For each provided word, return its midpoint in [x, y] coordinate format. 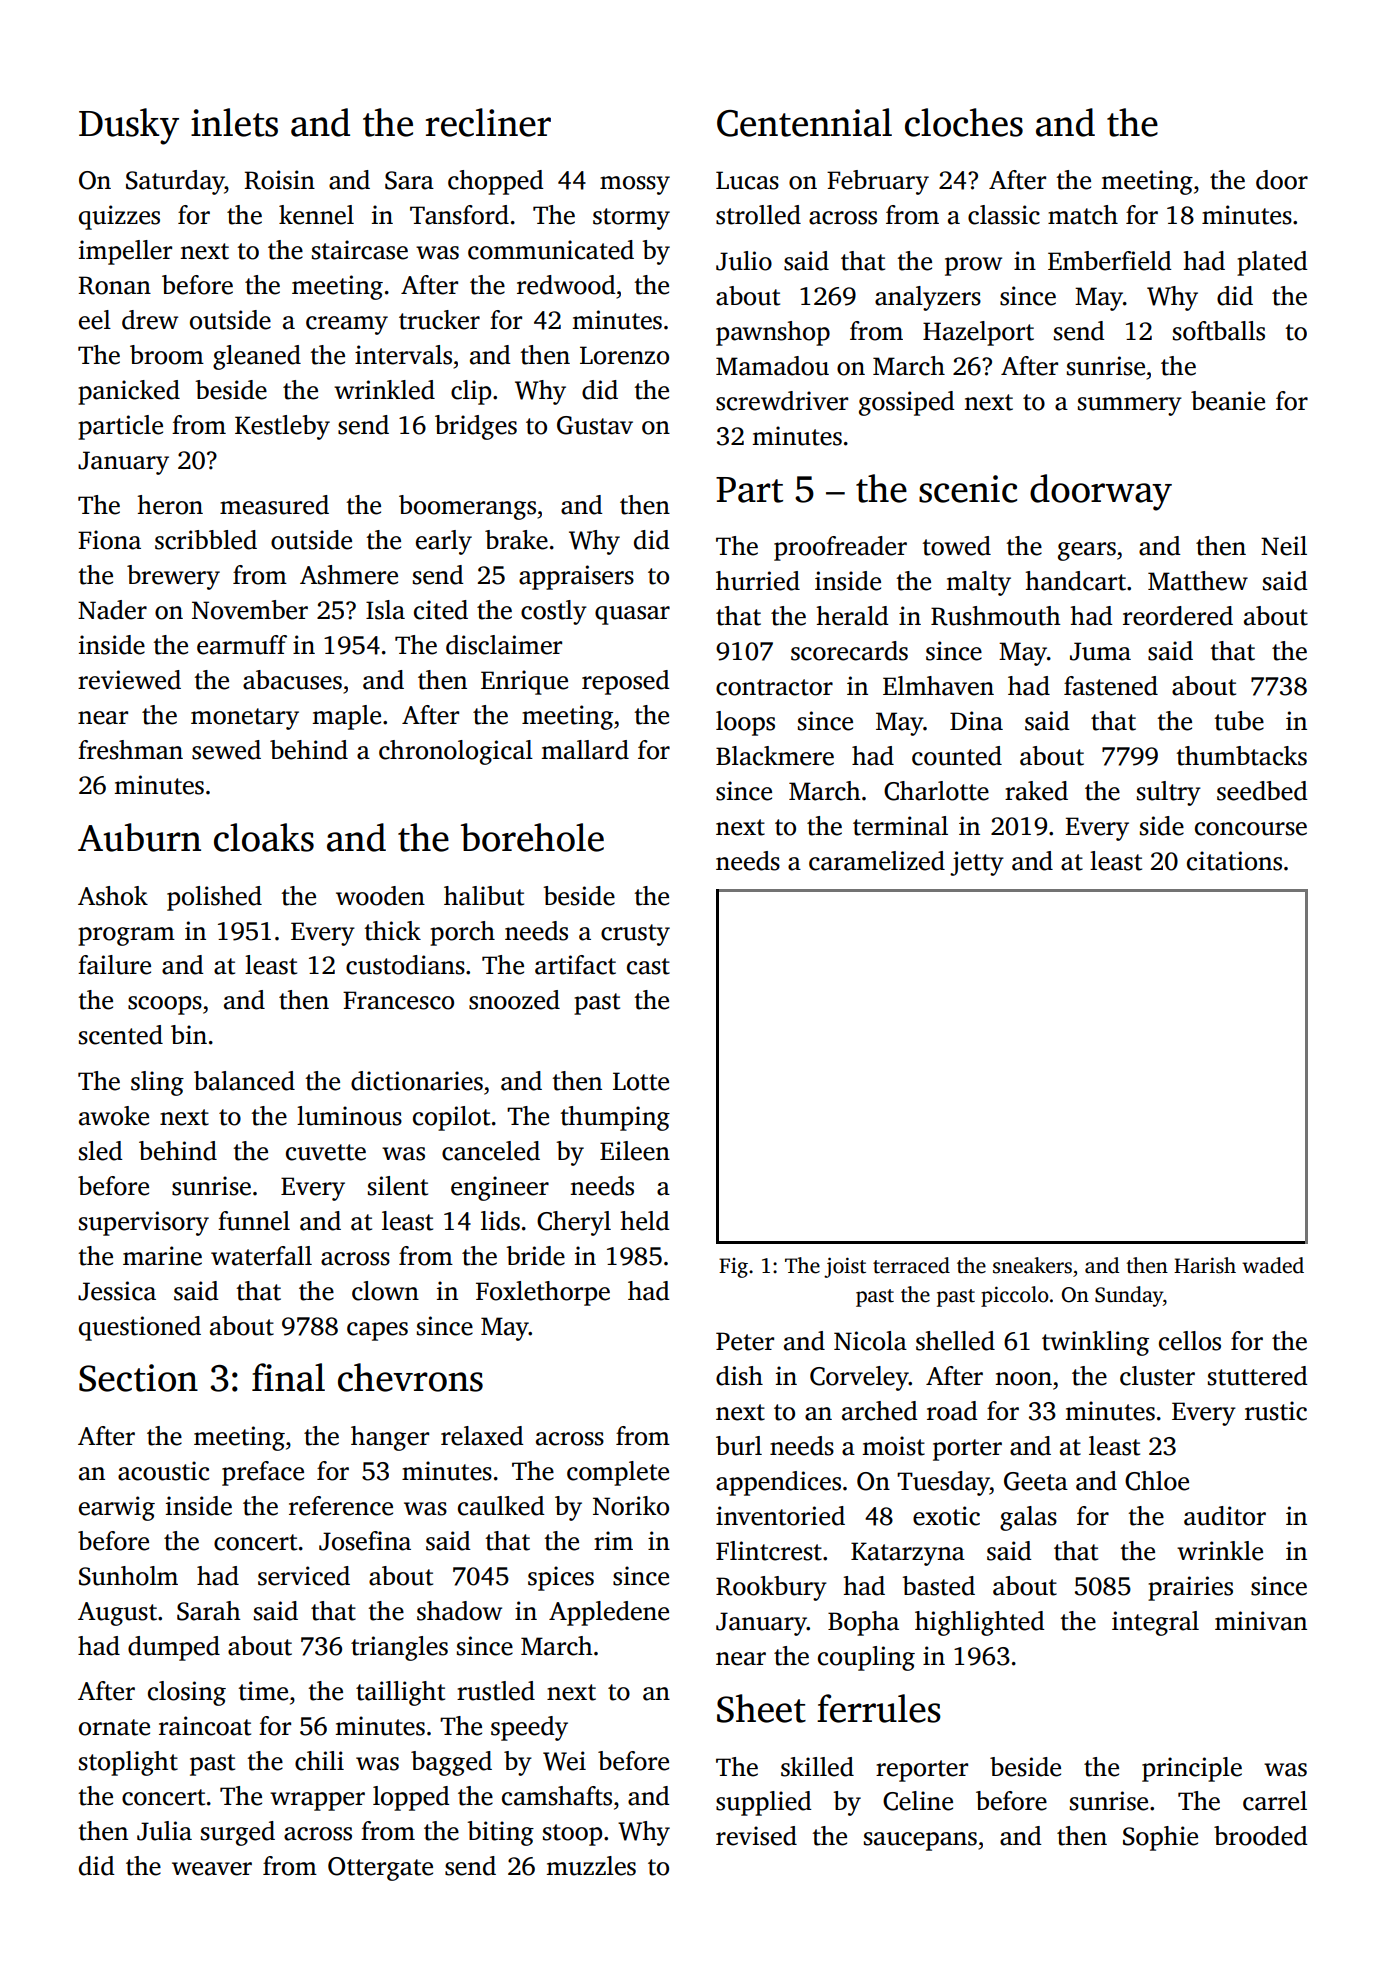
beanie [1228, 401]
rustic [1276, 1411]
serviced [304, 1576]
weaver [212, 1869]
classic [1004, 215]
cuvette [326, 1152]
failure [114, 965]
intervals [403, 355]
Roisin [279, 180]
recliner [488, 122]
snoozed [514, 1000]
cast [648, 966]
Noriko [631, 1506]
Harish [1205, 1265]
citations [1234, 861]
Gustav [595, 425]
